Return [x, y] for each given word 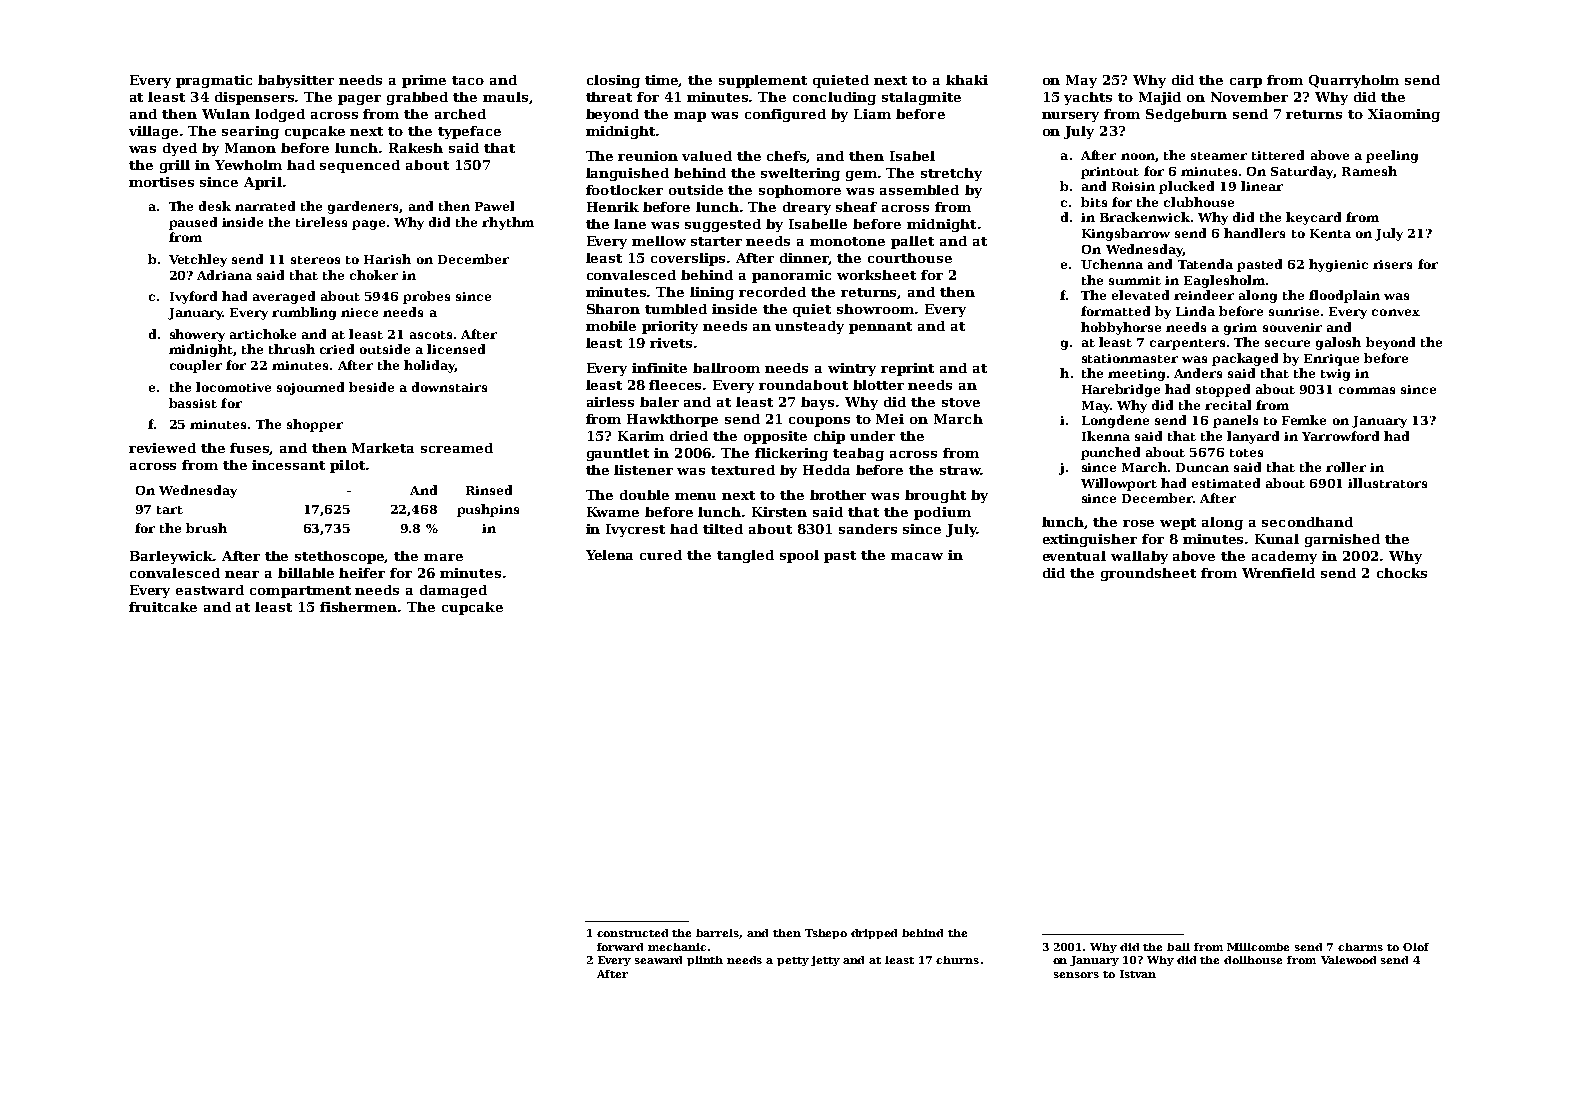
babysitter [296, 81]
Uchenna [1112, 264]
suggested [723, 225]
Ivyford [193, 297]
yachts [1088, 98]
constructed [632, 933]
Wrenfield [1278, 573]
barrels [718, 934]
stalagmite [921, 98]
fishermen [358, 607]
